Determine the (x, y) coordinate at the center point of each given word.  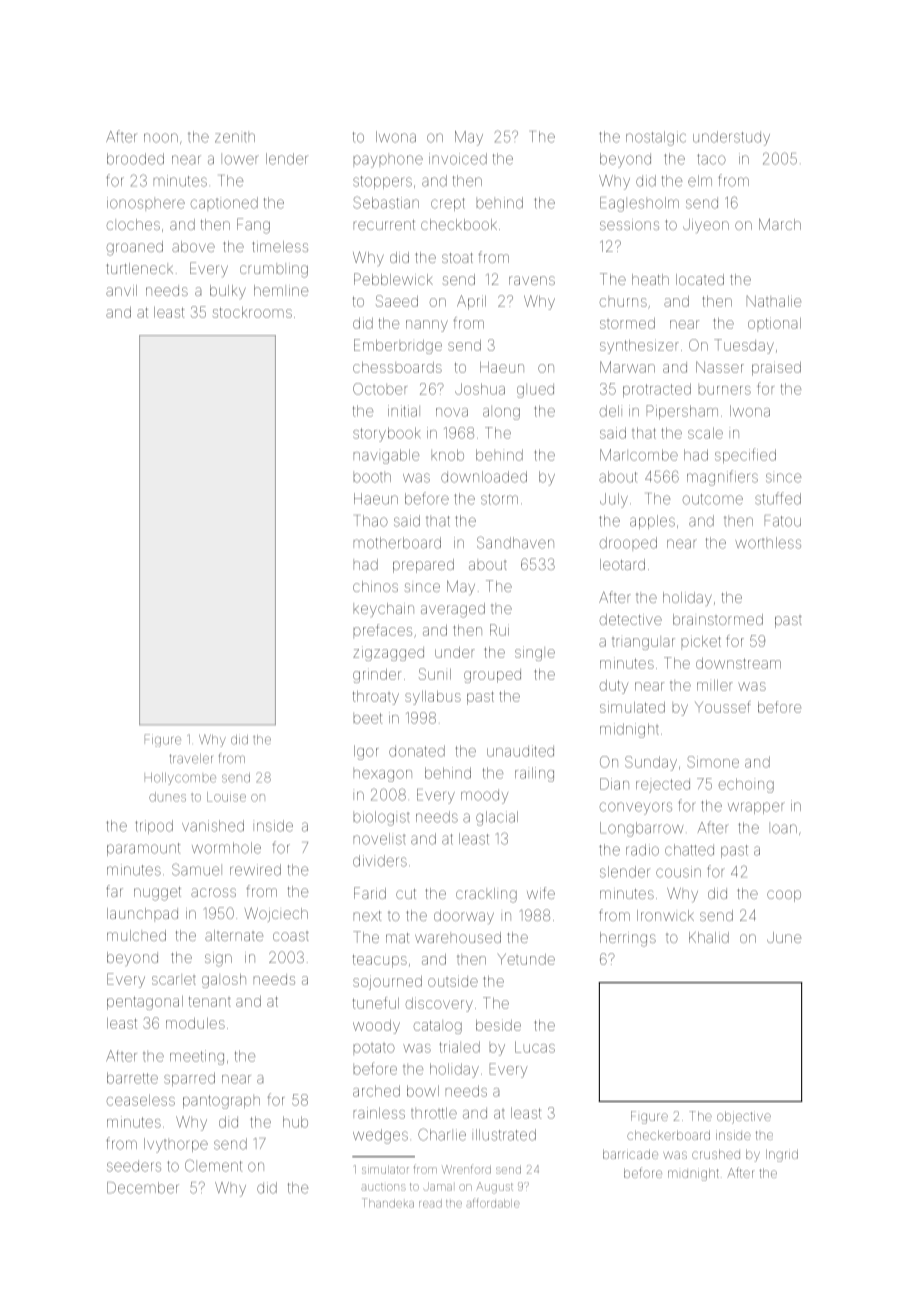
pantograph (221, 1102)
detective (631, 619)
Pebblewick (393, 279)
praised (776, 368)
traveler (191, 759)
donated (417, 751)
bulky (228, 292)
